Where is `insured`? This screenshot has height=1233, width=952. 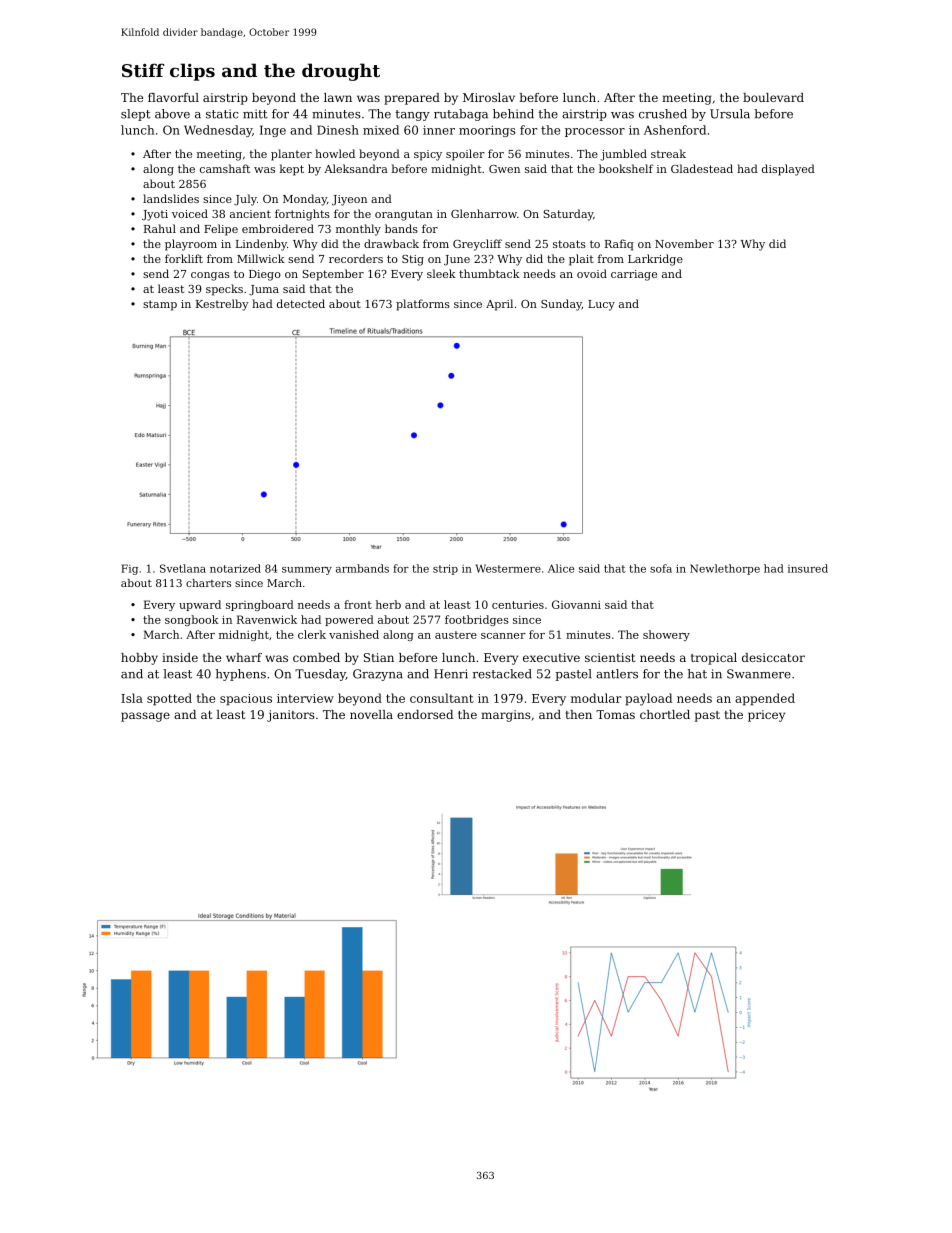 insured is located at coordinates (808, 568).
